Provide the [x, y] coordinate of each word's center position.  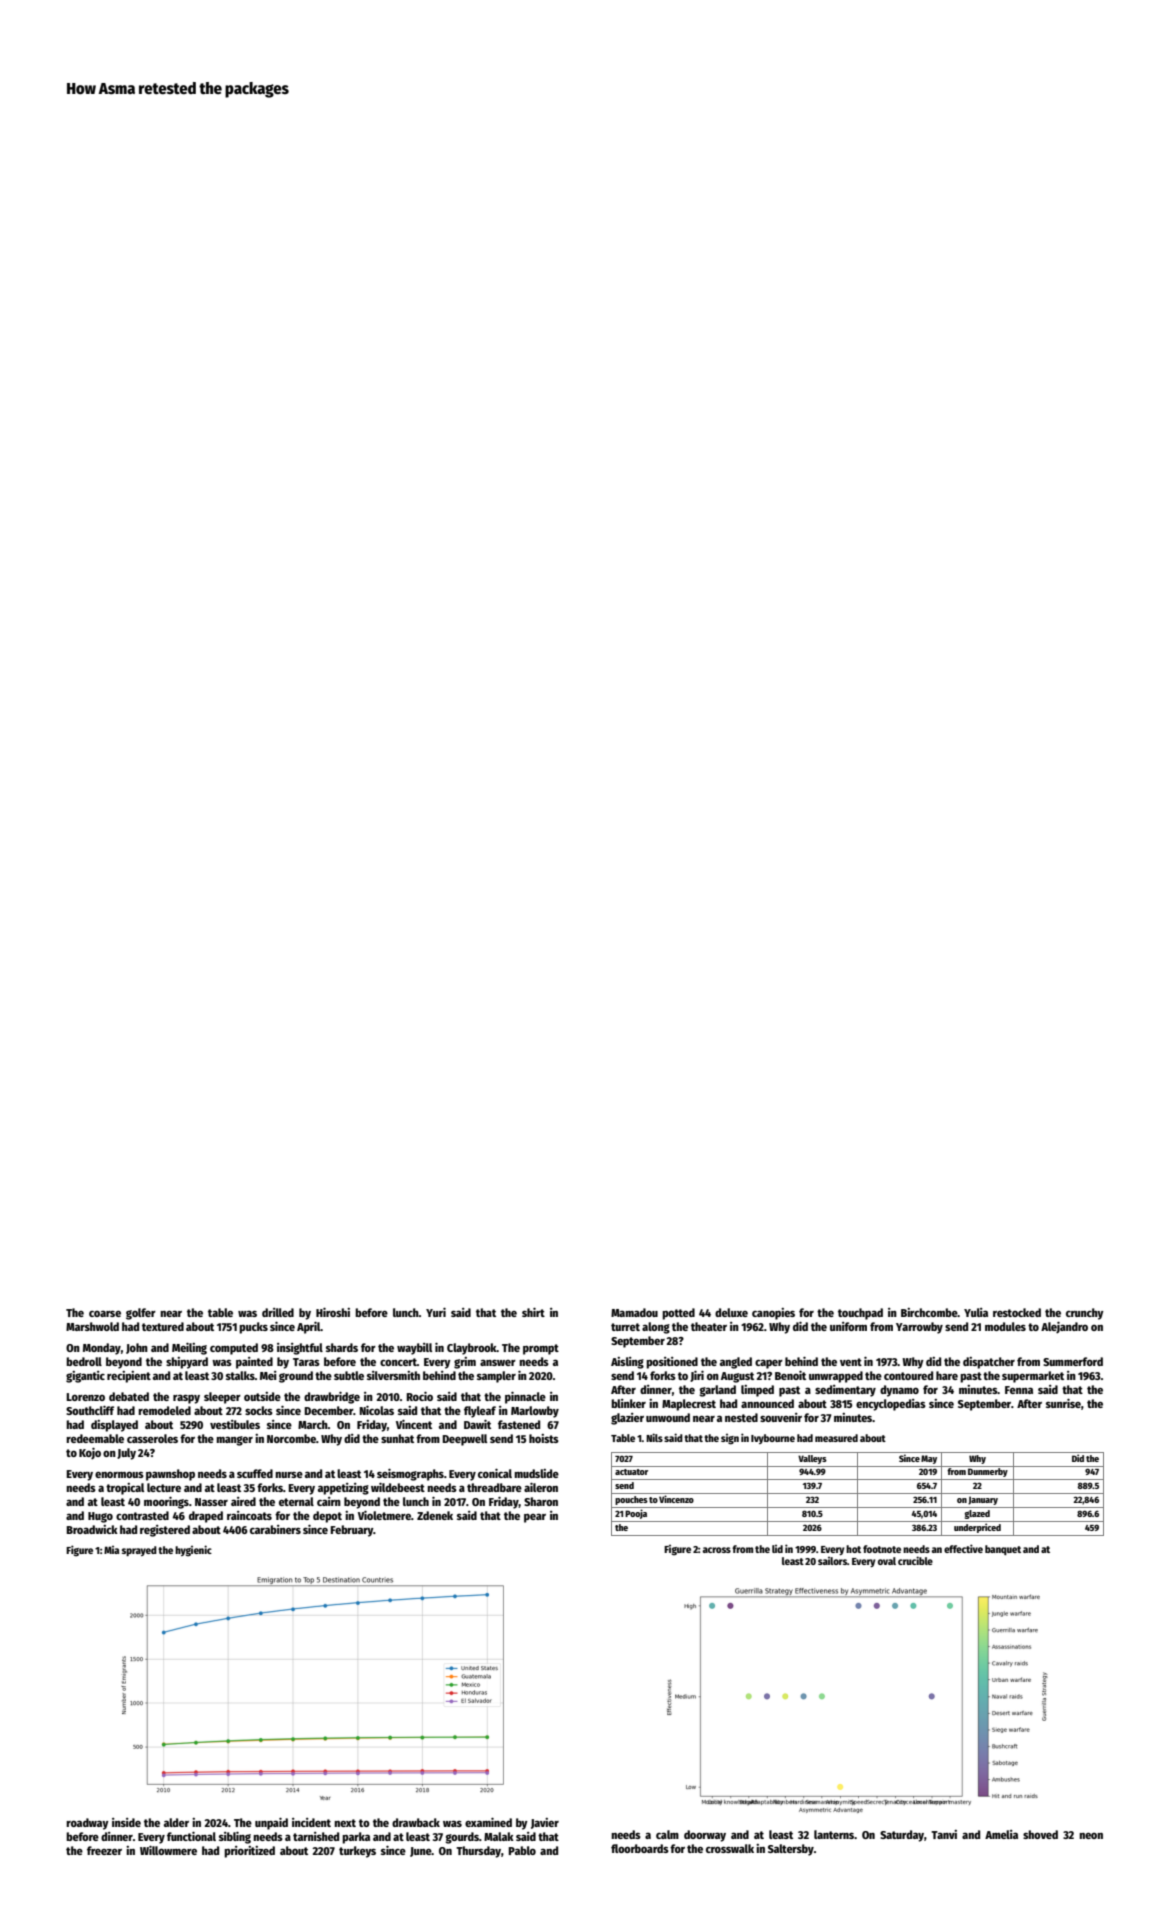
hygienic [193, 1551]
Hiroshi [333, 1312]
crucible [915, 1560]
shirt [533, 1312]
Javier [545, 1823]
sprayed [139, 1551]
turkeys [357, 1852]
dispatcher [989, 1363]
